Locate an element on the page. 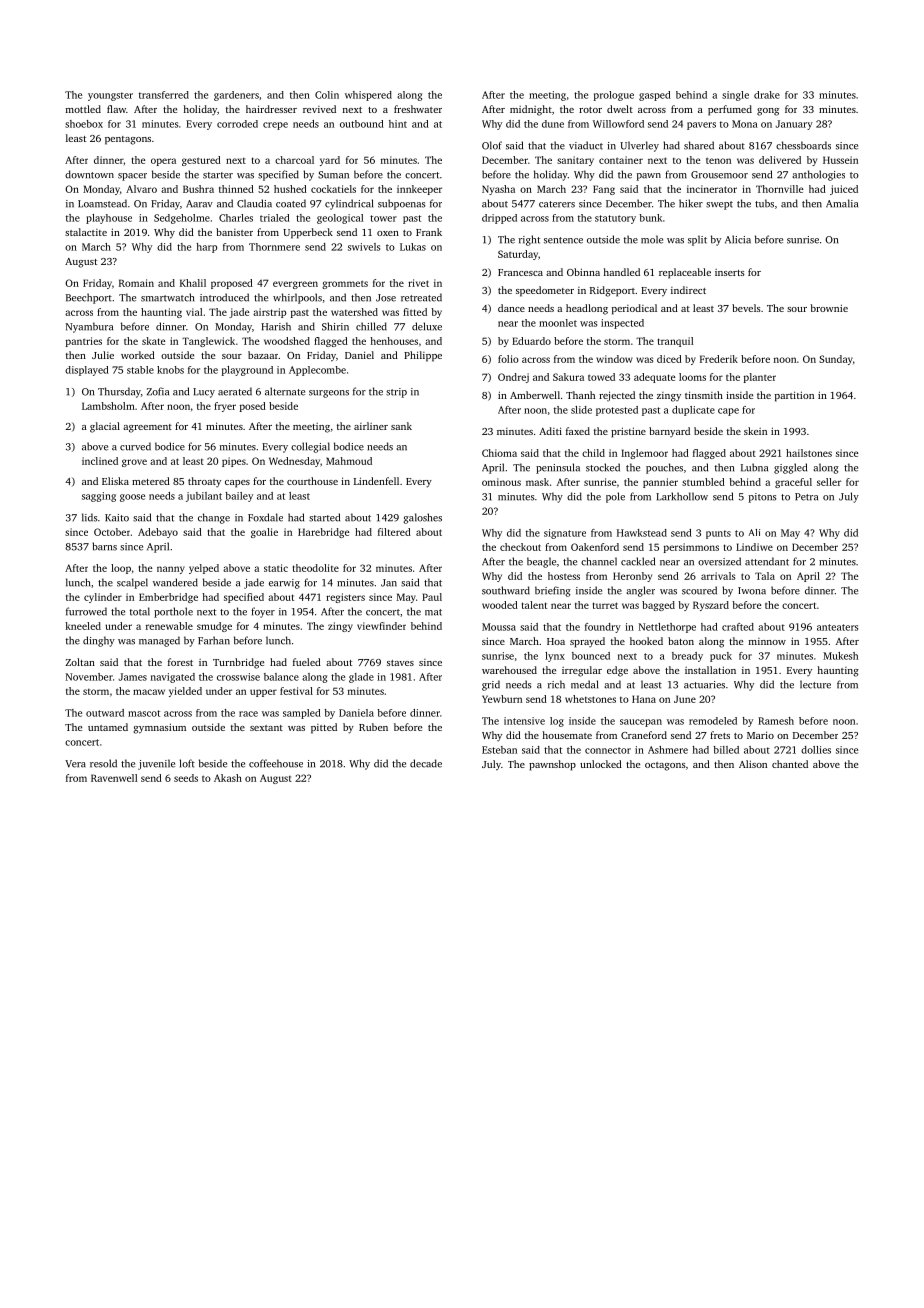 This page has height=1308, width=924. seller is located at coordinates (829, 482).
